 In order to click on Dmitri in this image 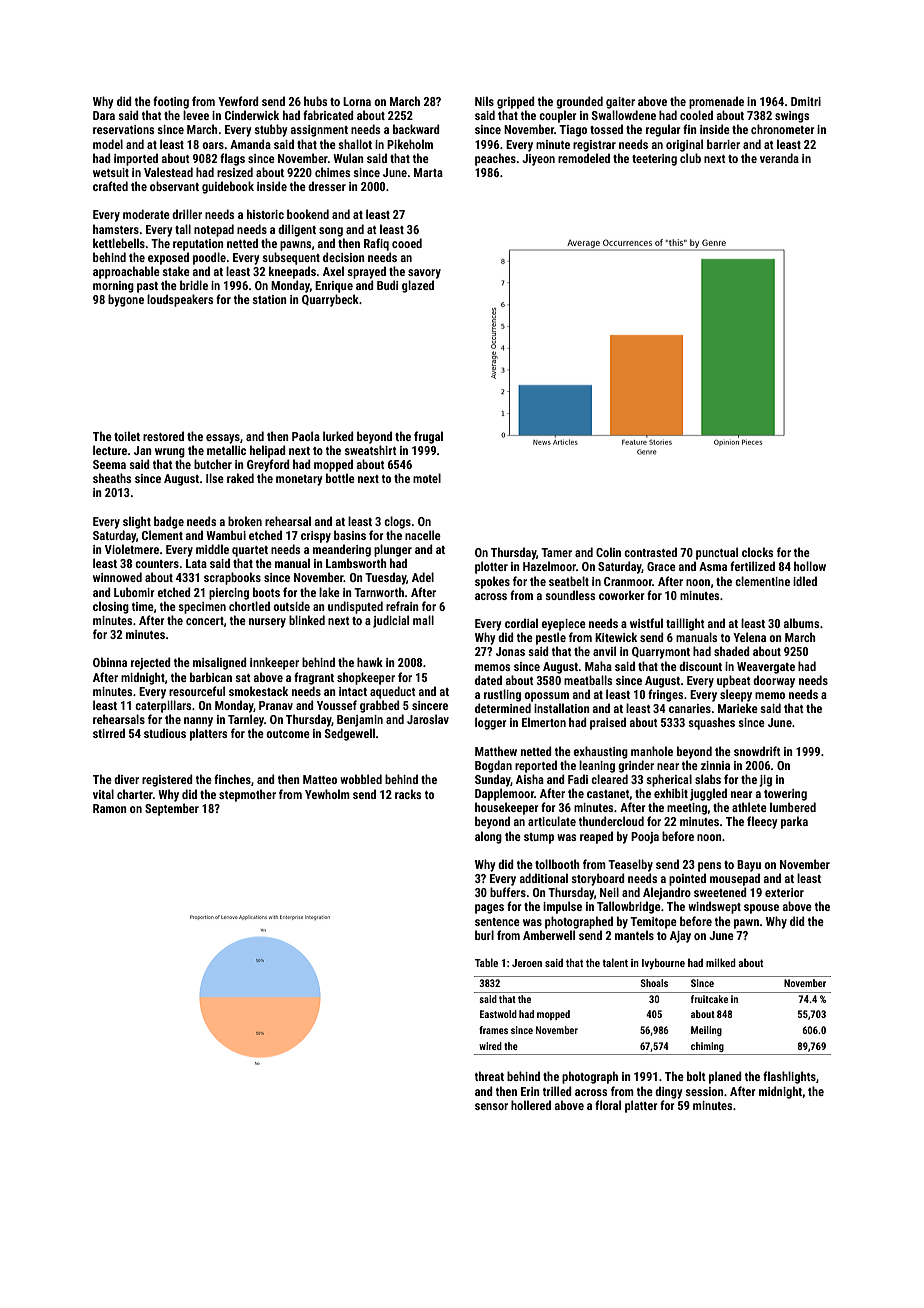, I will do `click(806, 101)`.
